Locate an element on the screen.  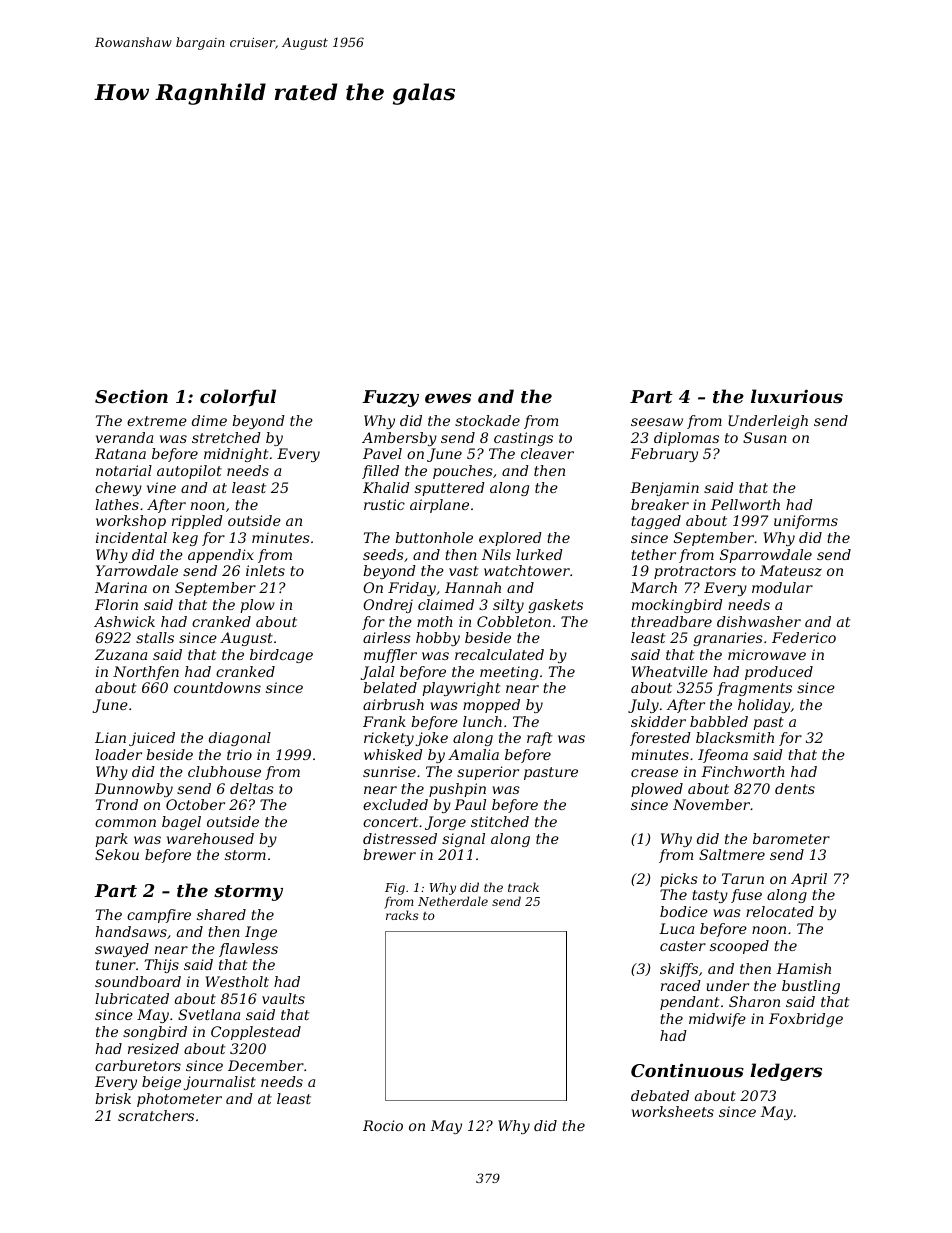
Ashwick is located at coordinates (124, 621).
